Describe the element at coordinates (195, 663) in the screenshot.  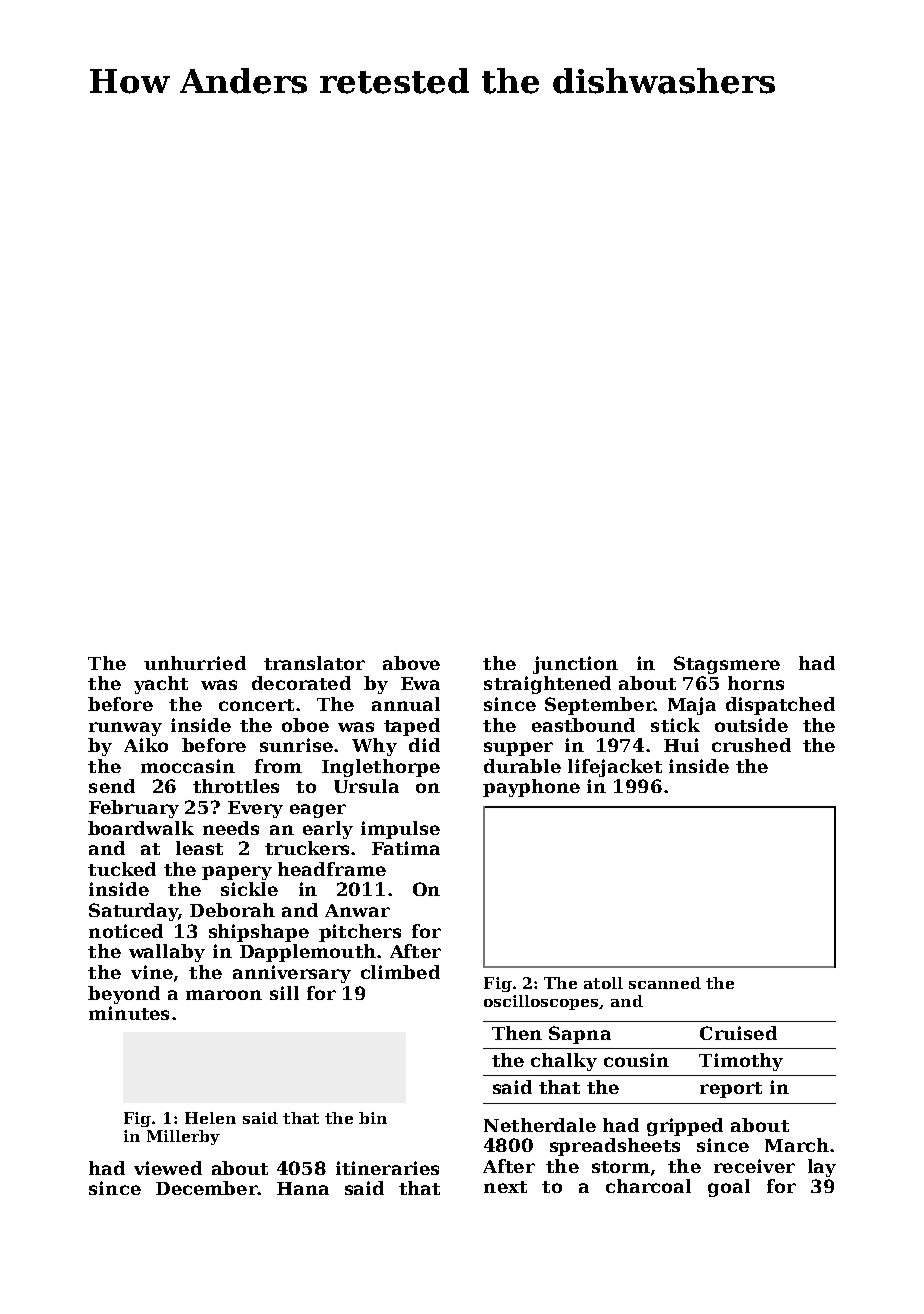
I see `unhurried` at that location.
